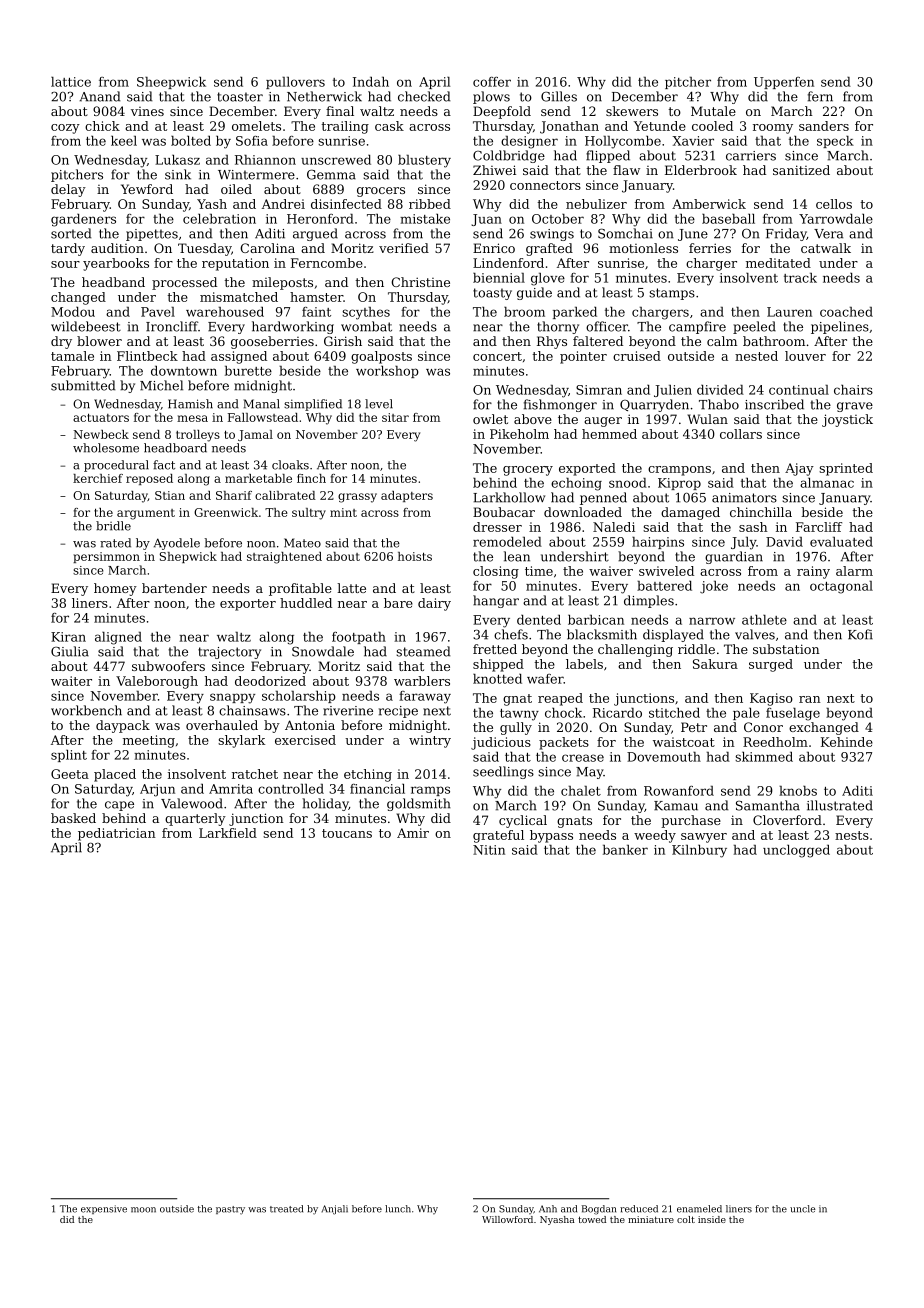  Describe the element at coordinates (492, 82) in the image. I see `coffer` at that location.
